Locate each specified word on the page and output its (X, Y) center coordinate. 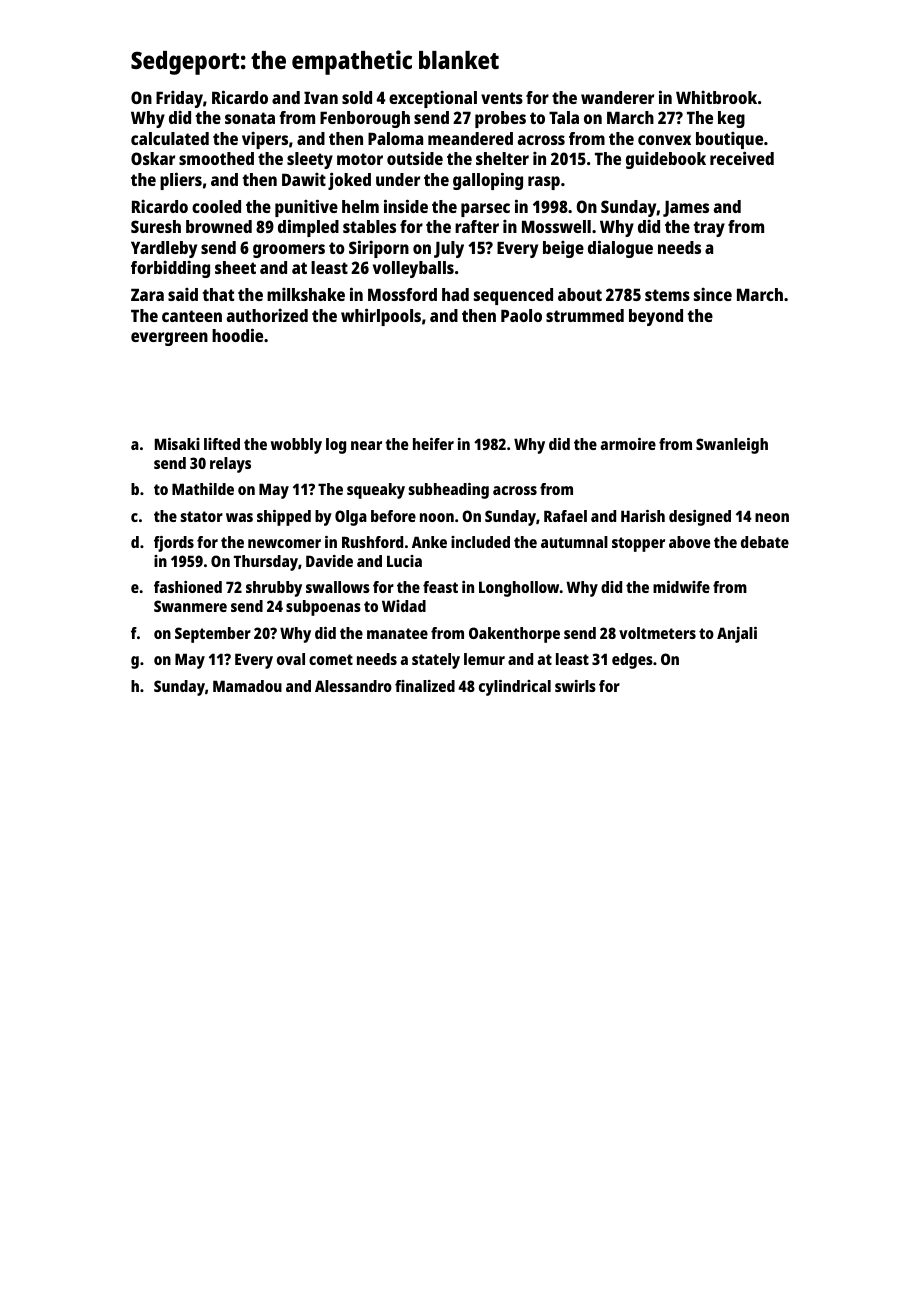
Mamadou (247, 686)
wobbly (296, 446)
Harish (643, 516)
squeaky (376, 491)
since (713, 294)
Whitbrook (716, 97)
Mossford (402, 294)
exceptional (433, 99)
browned (219, 226)
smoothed (216, 158)
